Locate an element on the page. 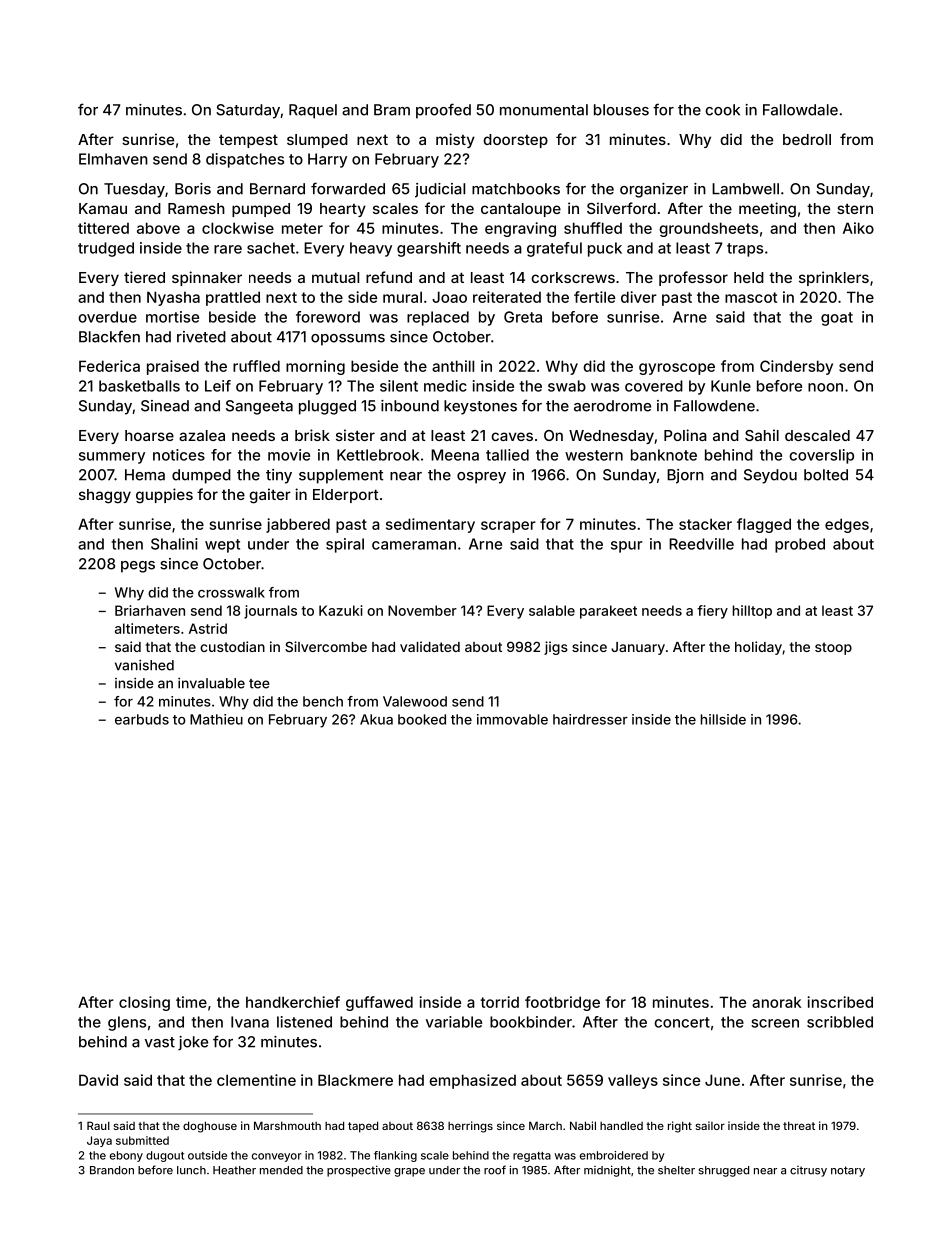 This document has width=952, height=1233. Saturday is located at coordinates (248, 111).
